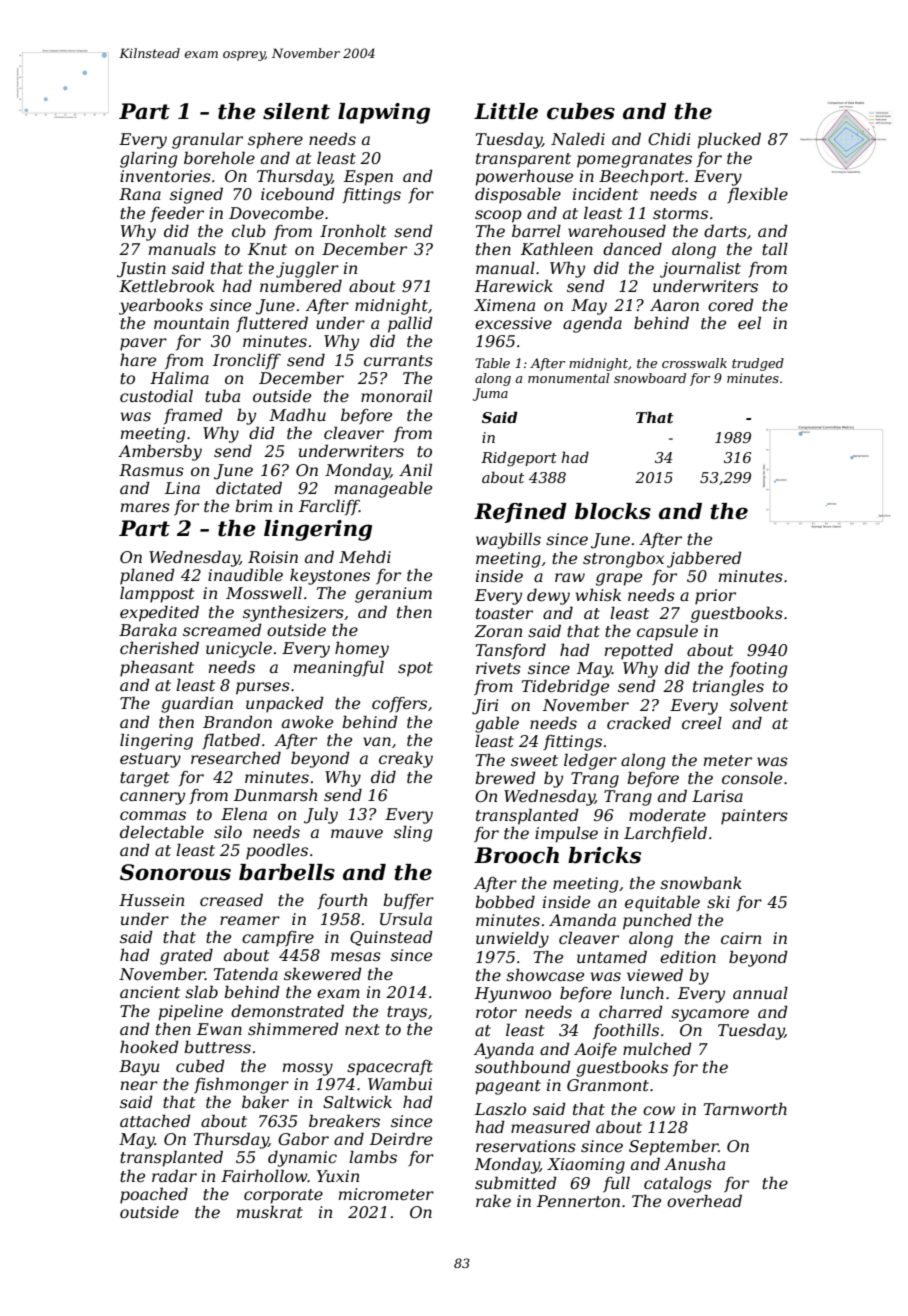 This image has width=908, height=1316. What do you see at coordinates (148, 159) in the image?
I see `glaring` at bounding box center [148, 159].
